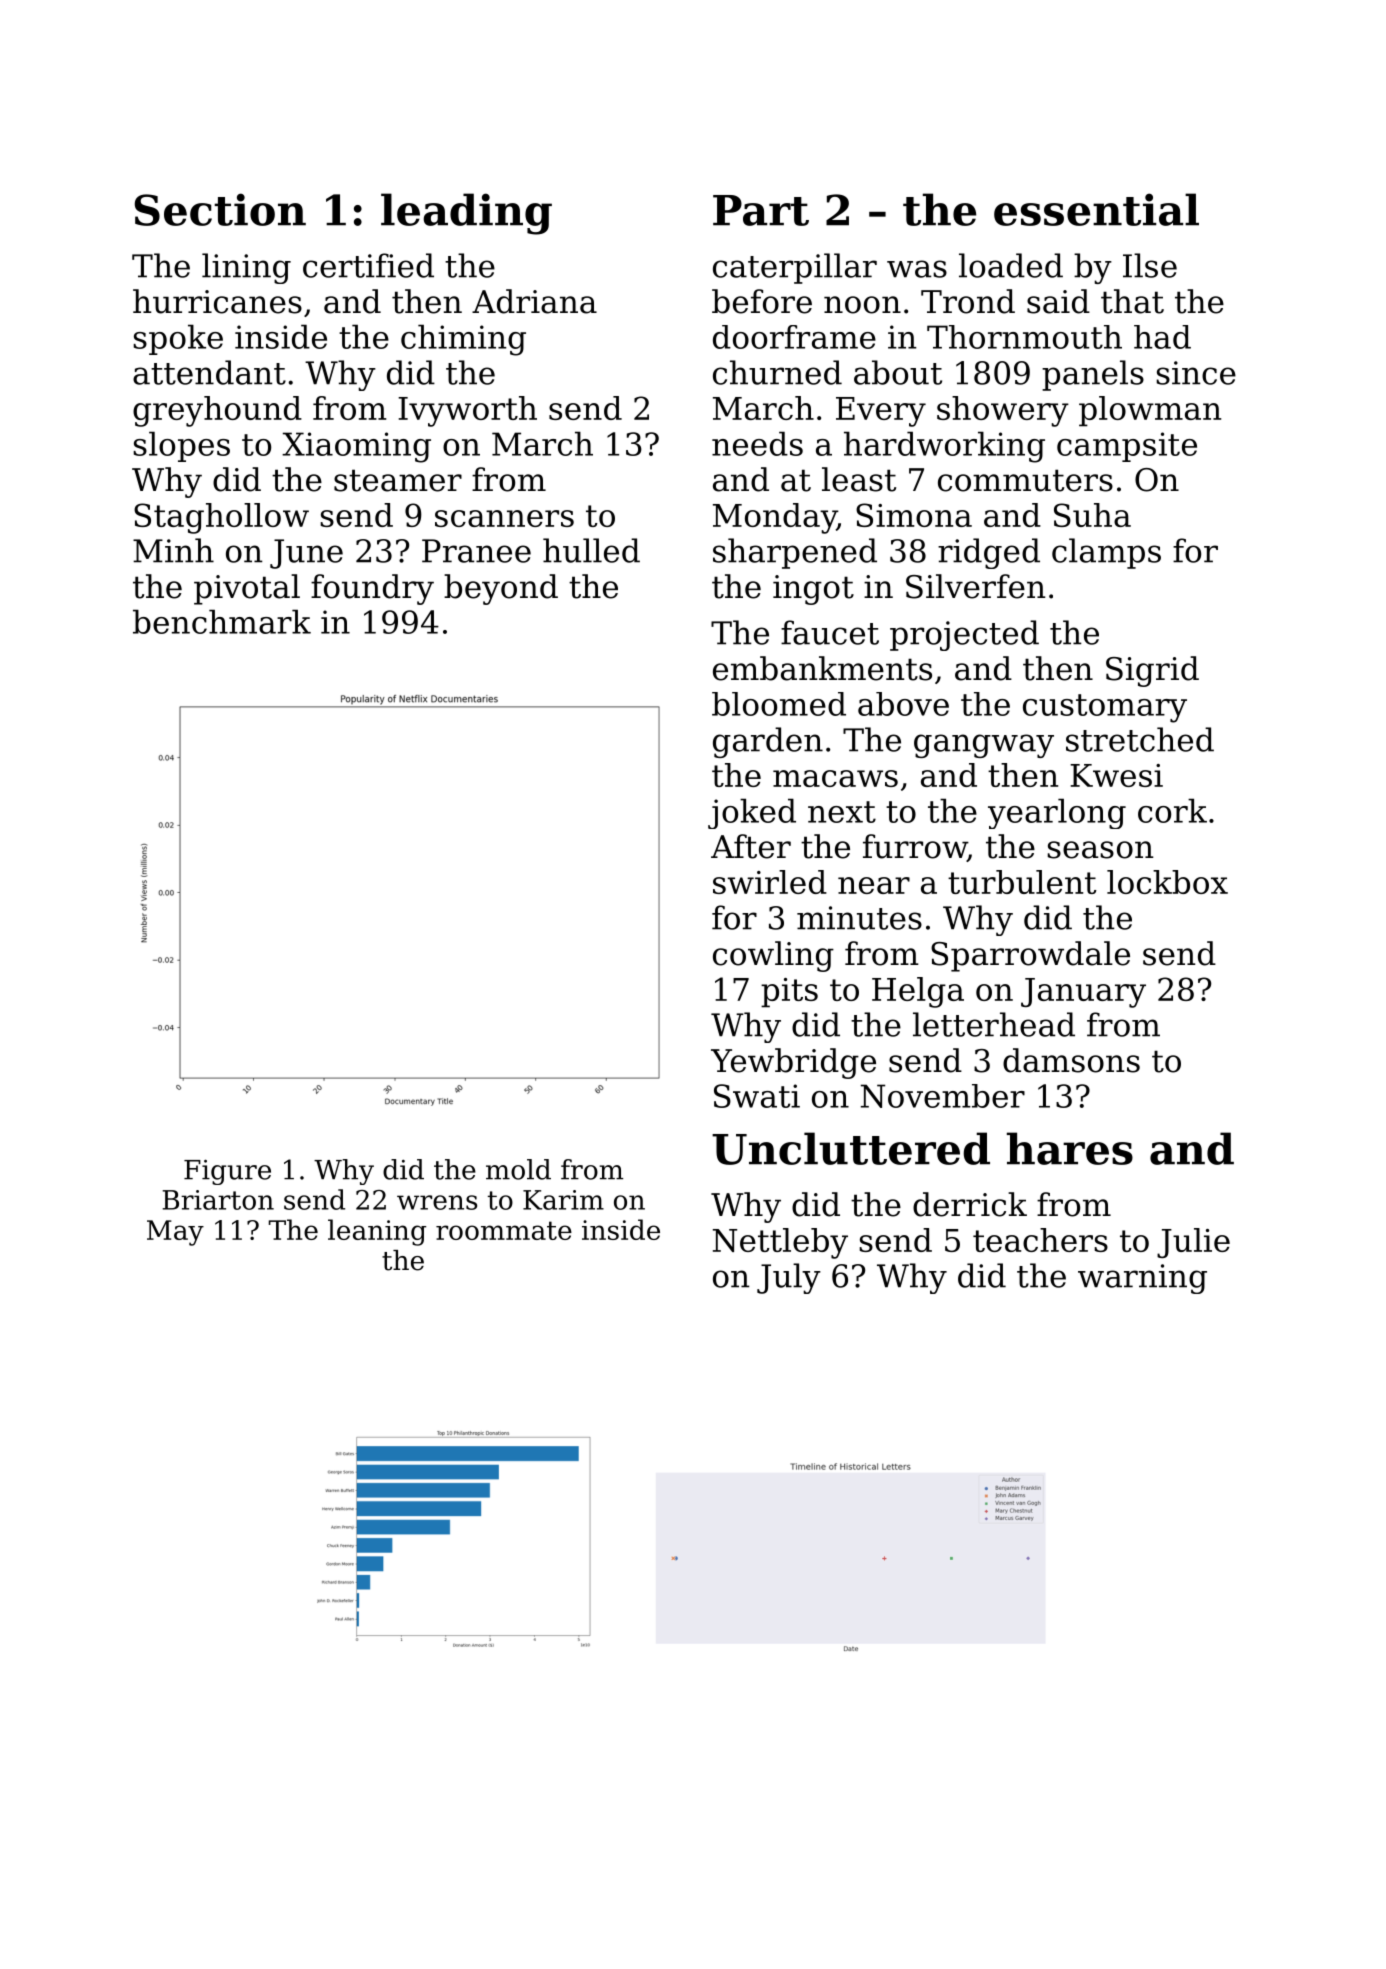 The height and width of the image is (1969, 1386). What do you see at coordinates (768, 742) in the image?
I see `garden` at bounding box center [768, 742].
